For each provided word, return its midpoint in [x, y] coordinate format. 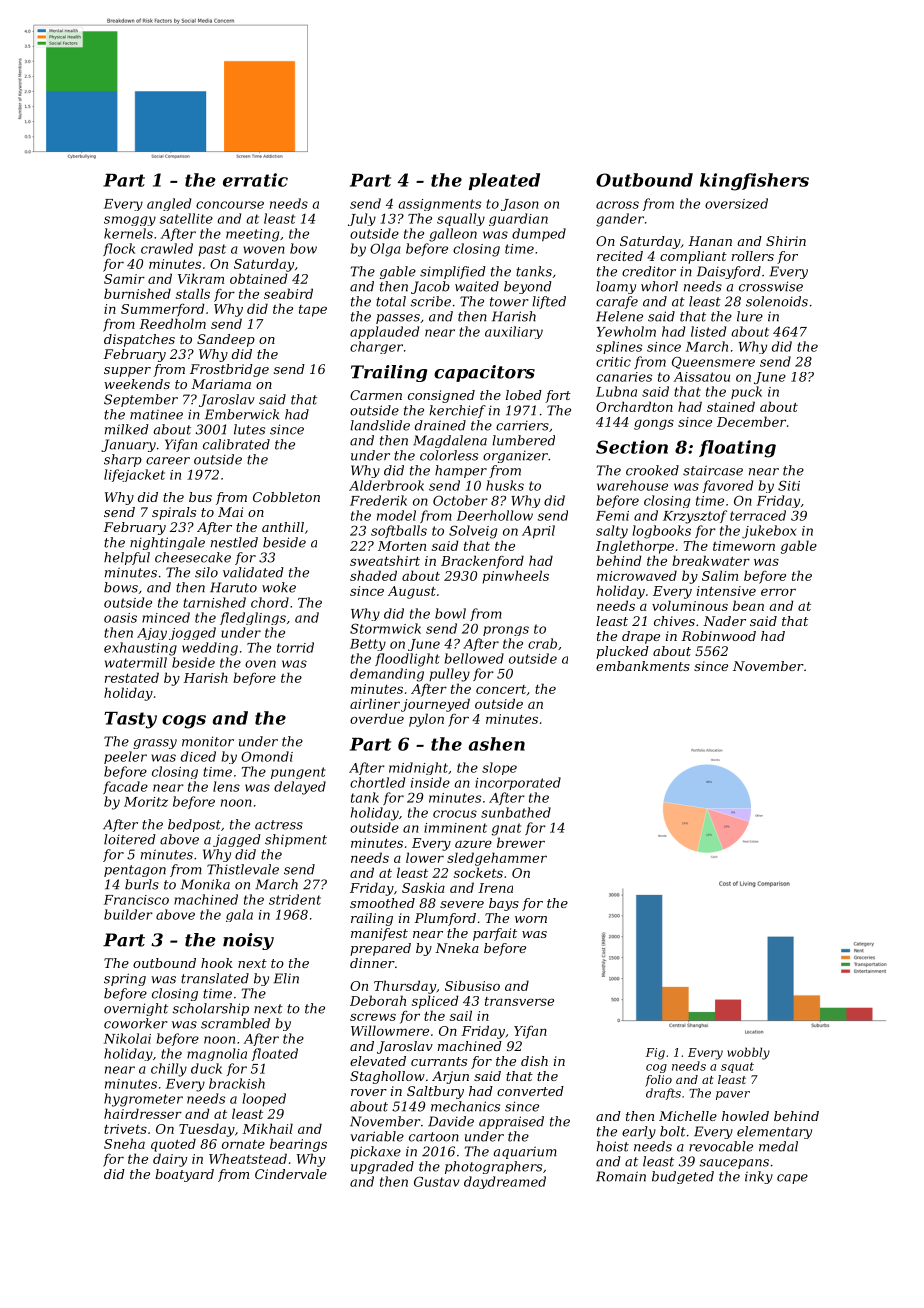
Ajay [152, 634]
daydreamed [505, 1182]
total [391, 301]
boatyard [184, 1175]
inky [759, 1177]
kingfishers [754, 182]
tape [313, 311]
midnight [418, 768]
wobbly [748, 1053]
